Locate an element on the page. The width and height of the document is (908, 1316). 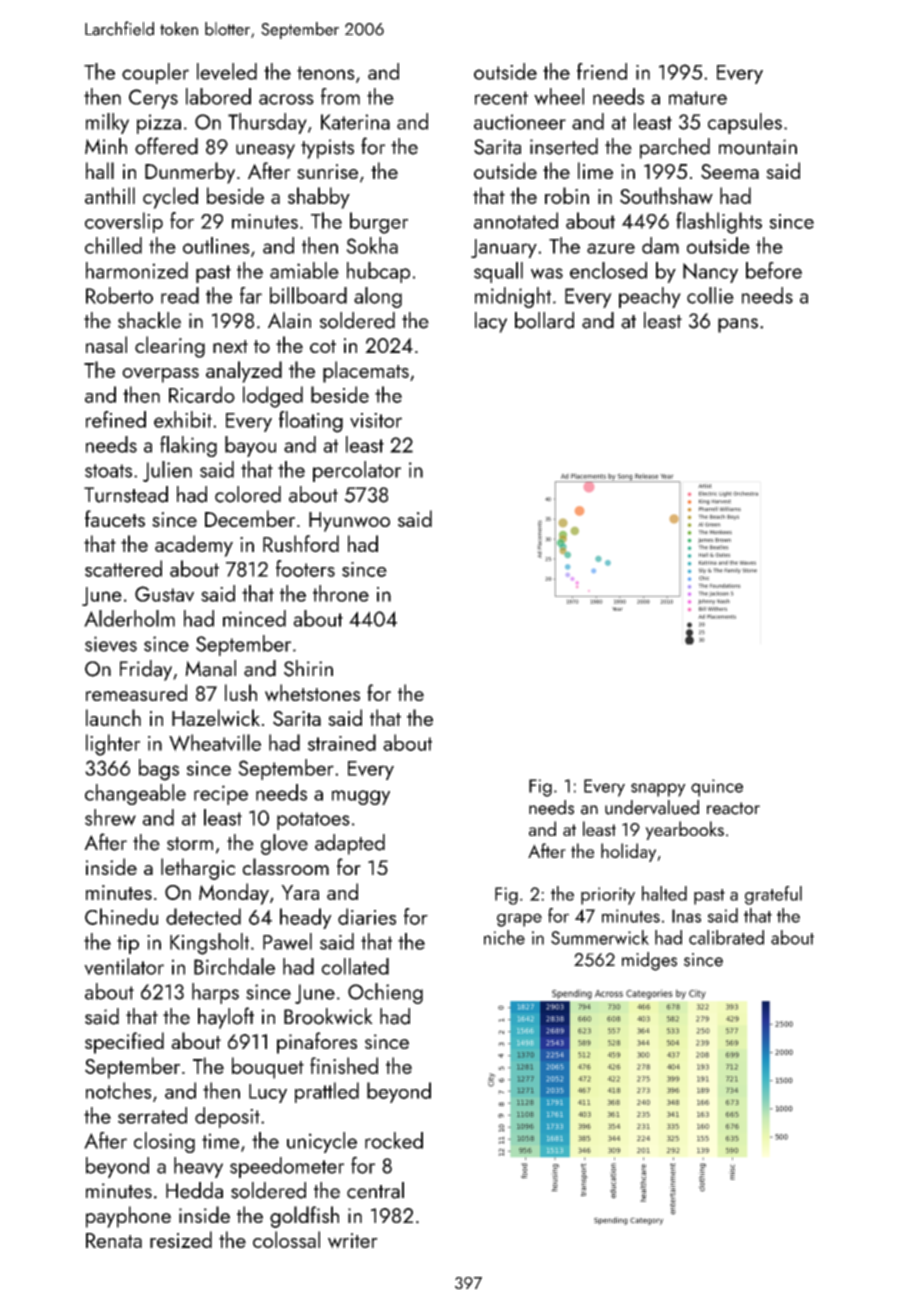
cycled is located at coordinates (170, 198).
